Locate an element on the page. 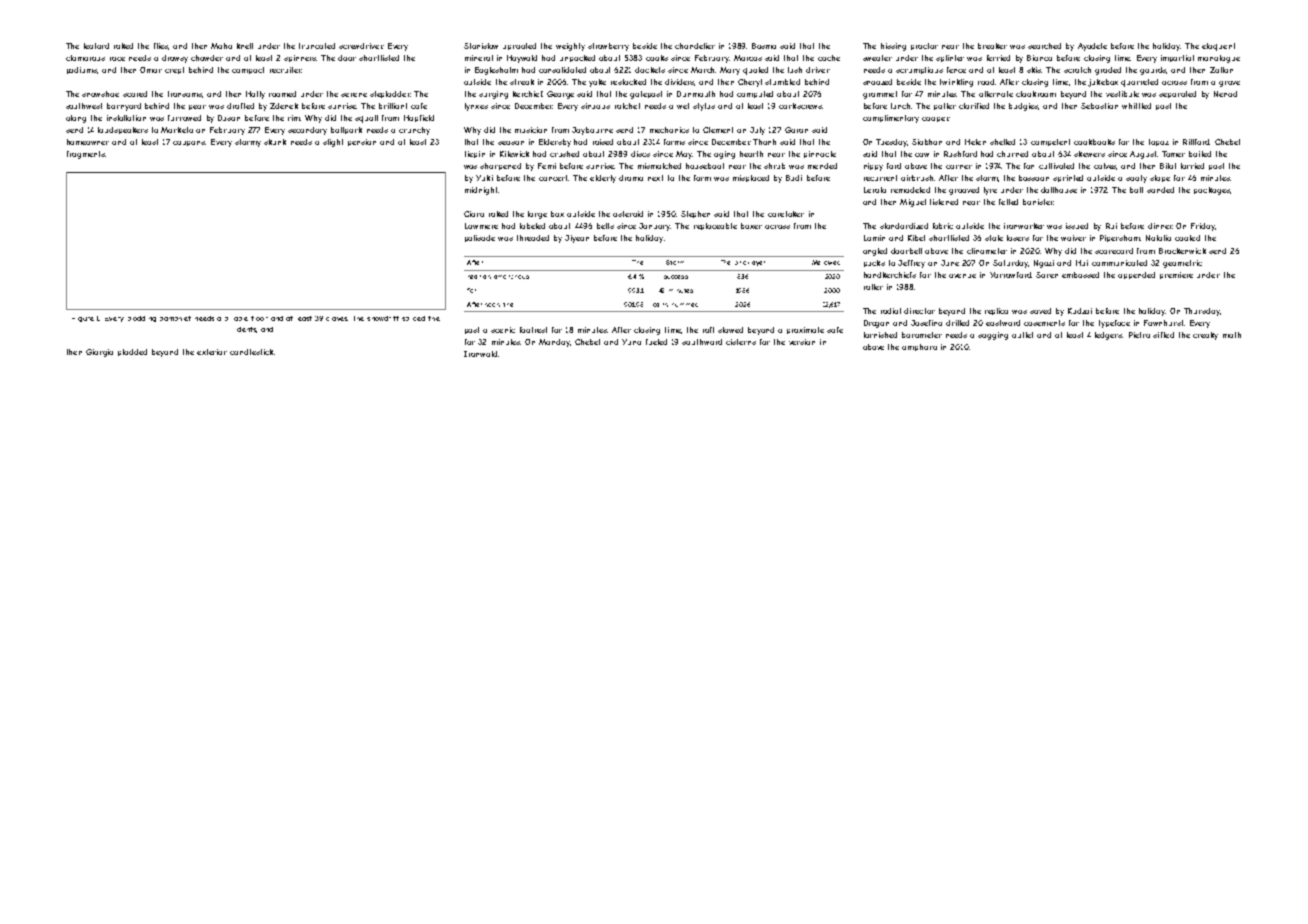  flies is located at coordinates (161, 46).
